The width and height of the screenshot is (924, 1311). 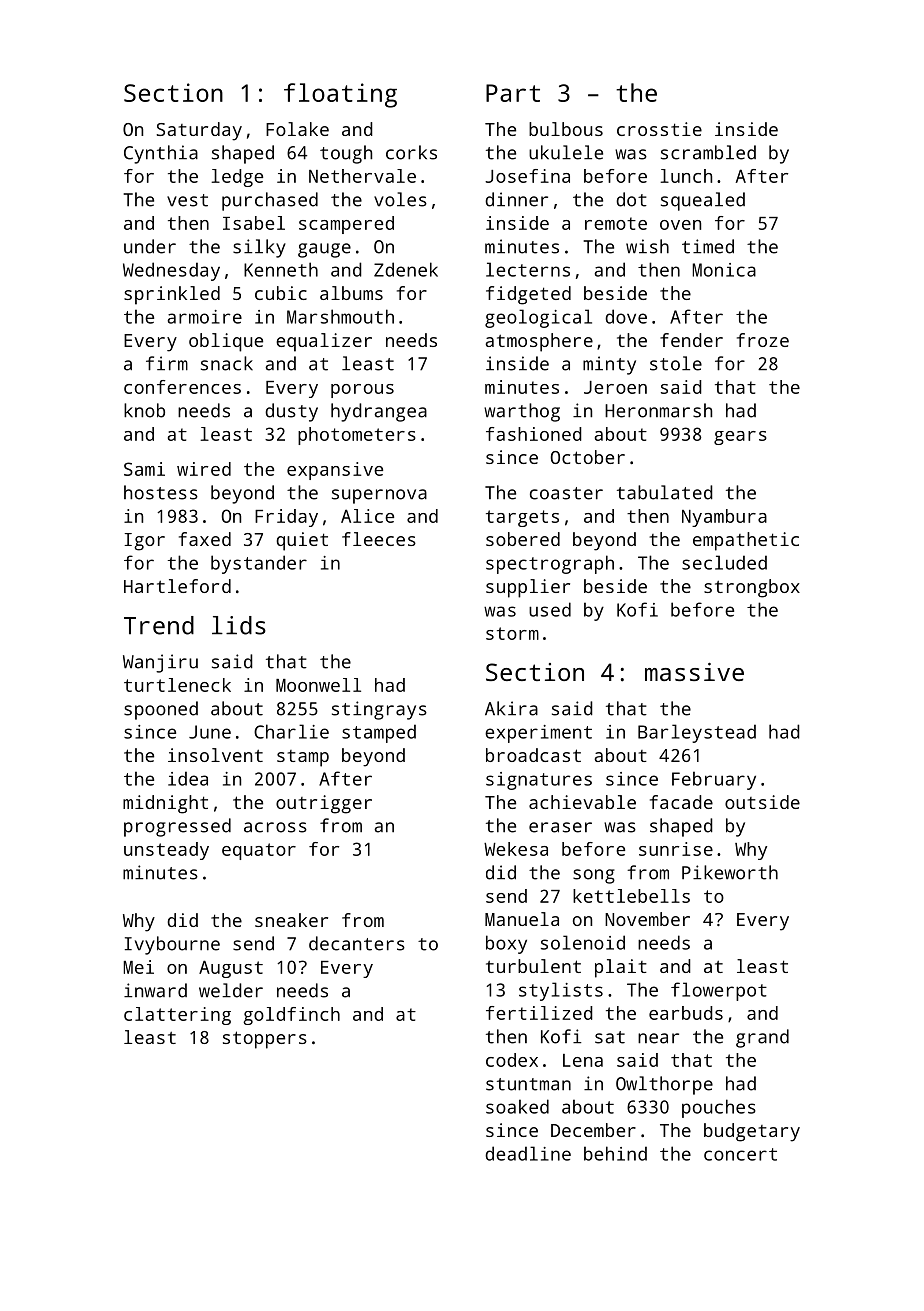 I want to click on Igor, so click(x=144, y=542).
